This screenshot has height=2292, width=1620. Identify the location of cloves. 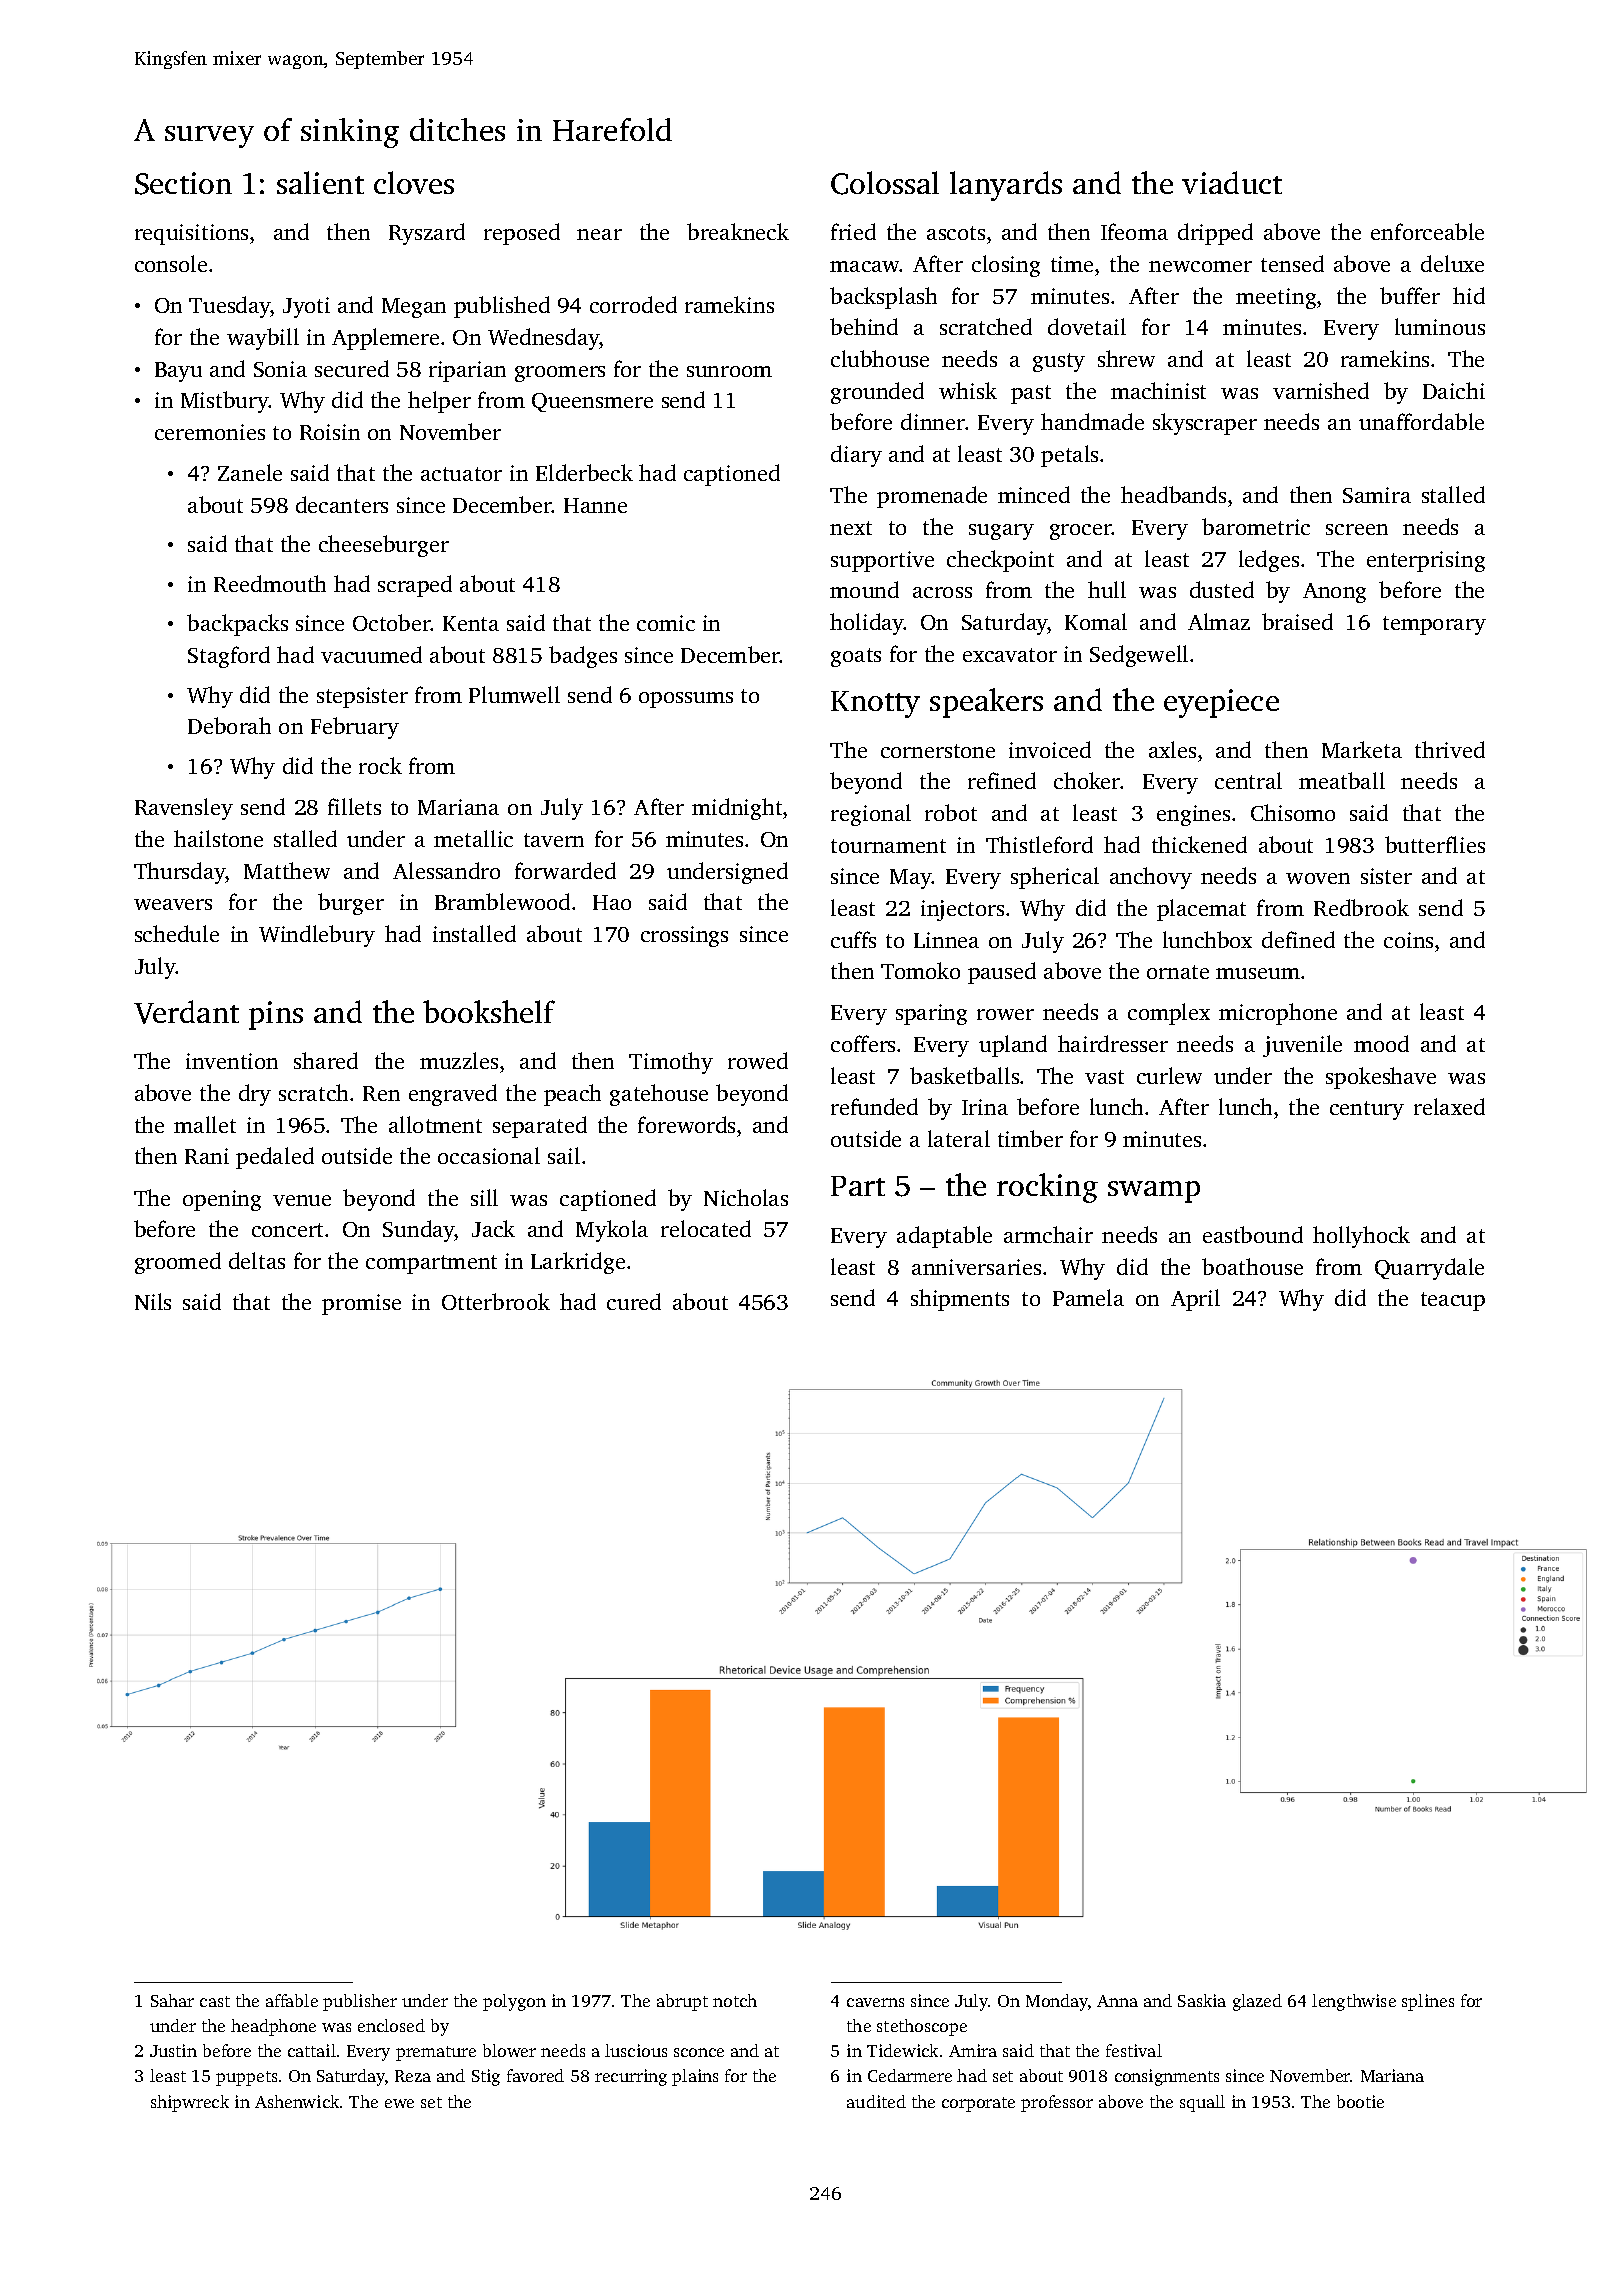
(414, 182).
